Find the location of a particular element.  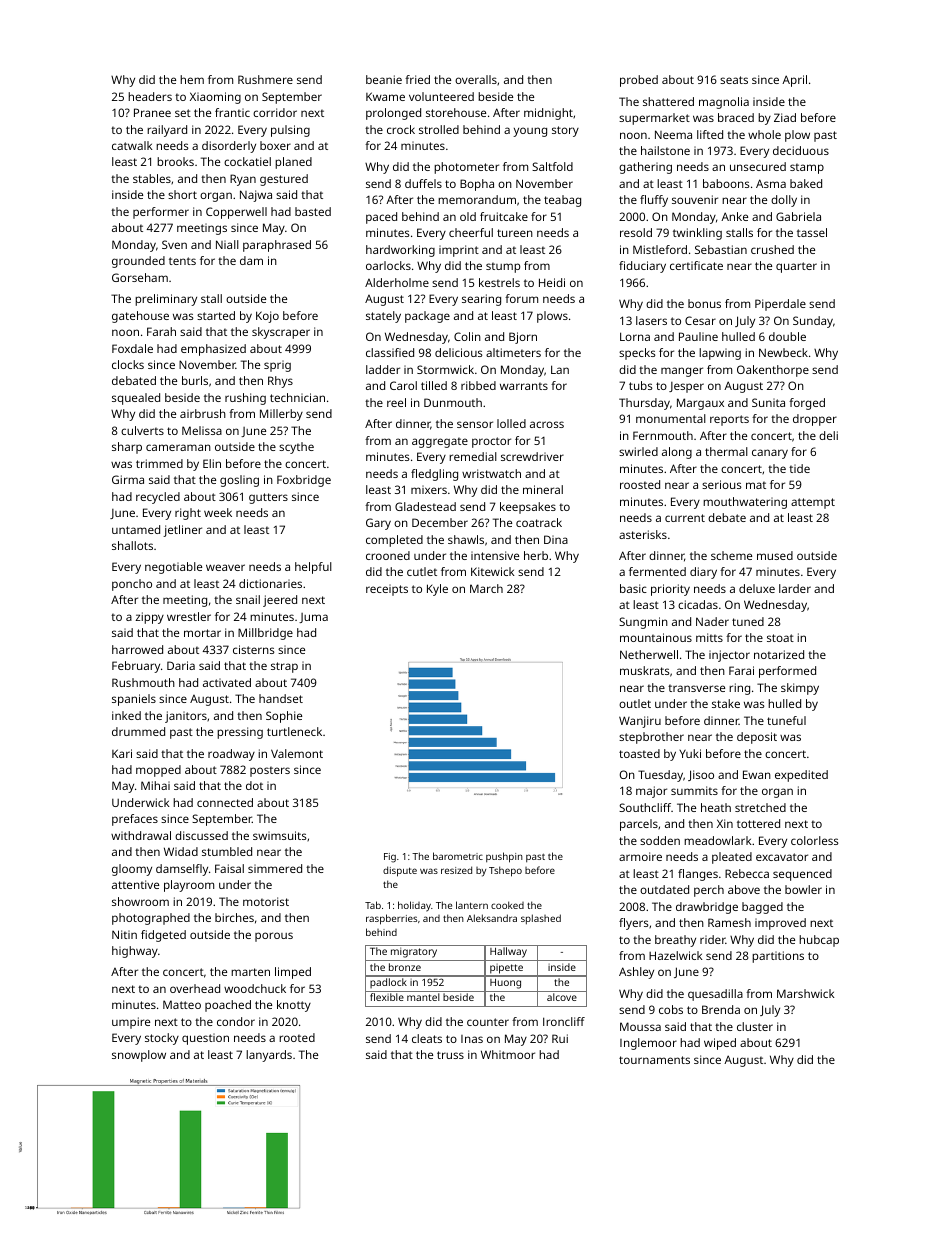

highway is located at coordinates (135, 952).
